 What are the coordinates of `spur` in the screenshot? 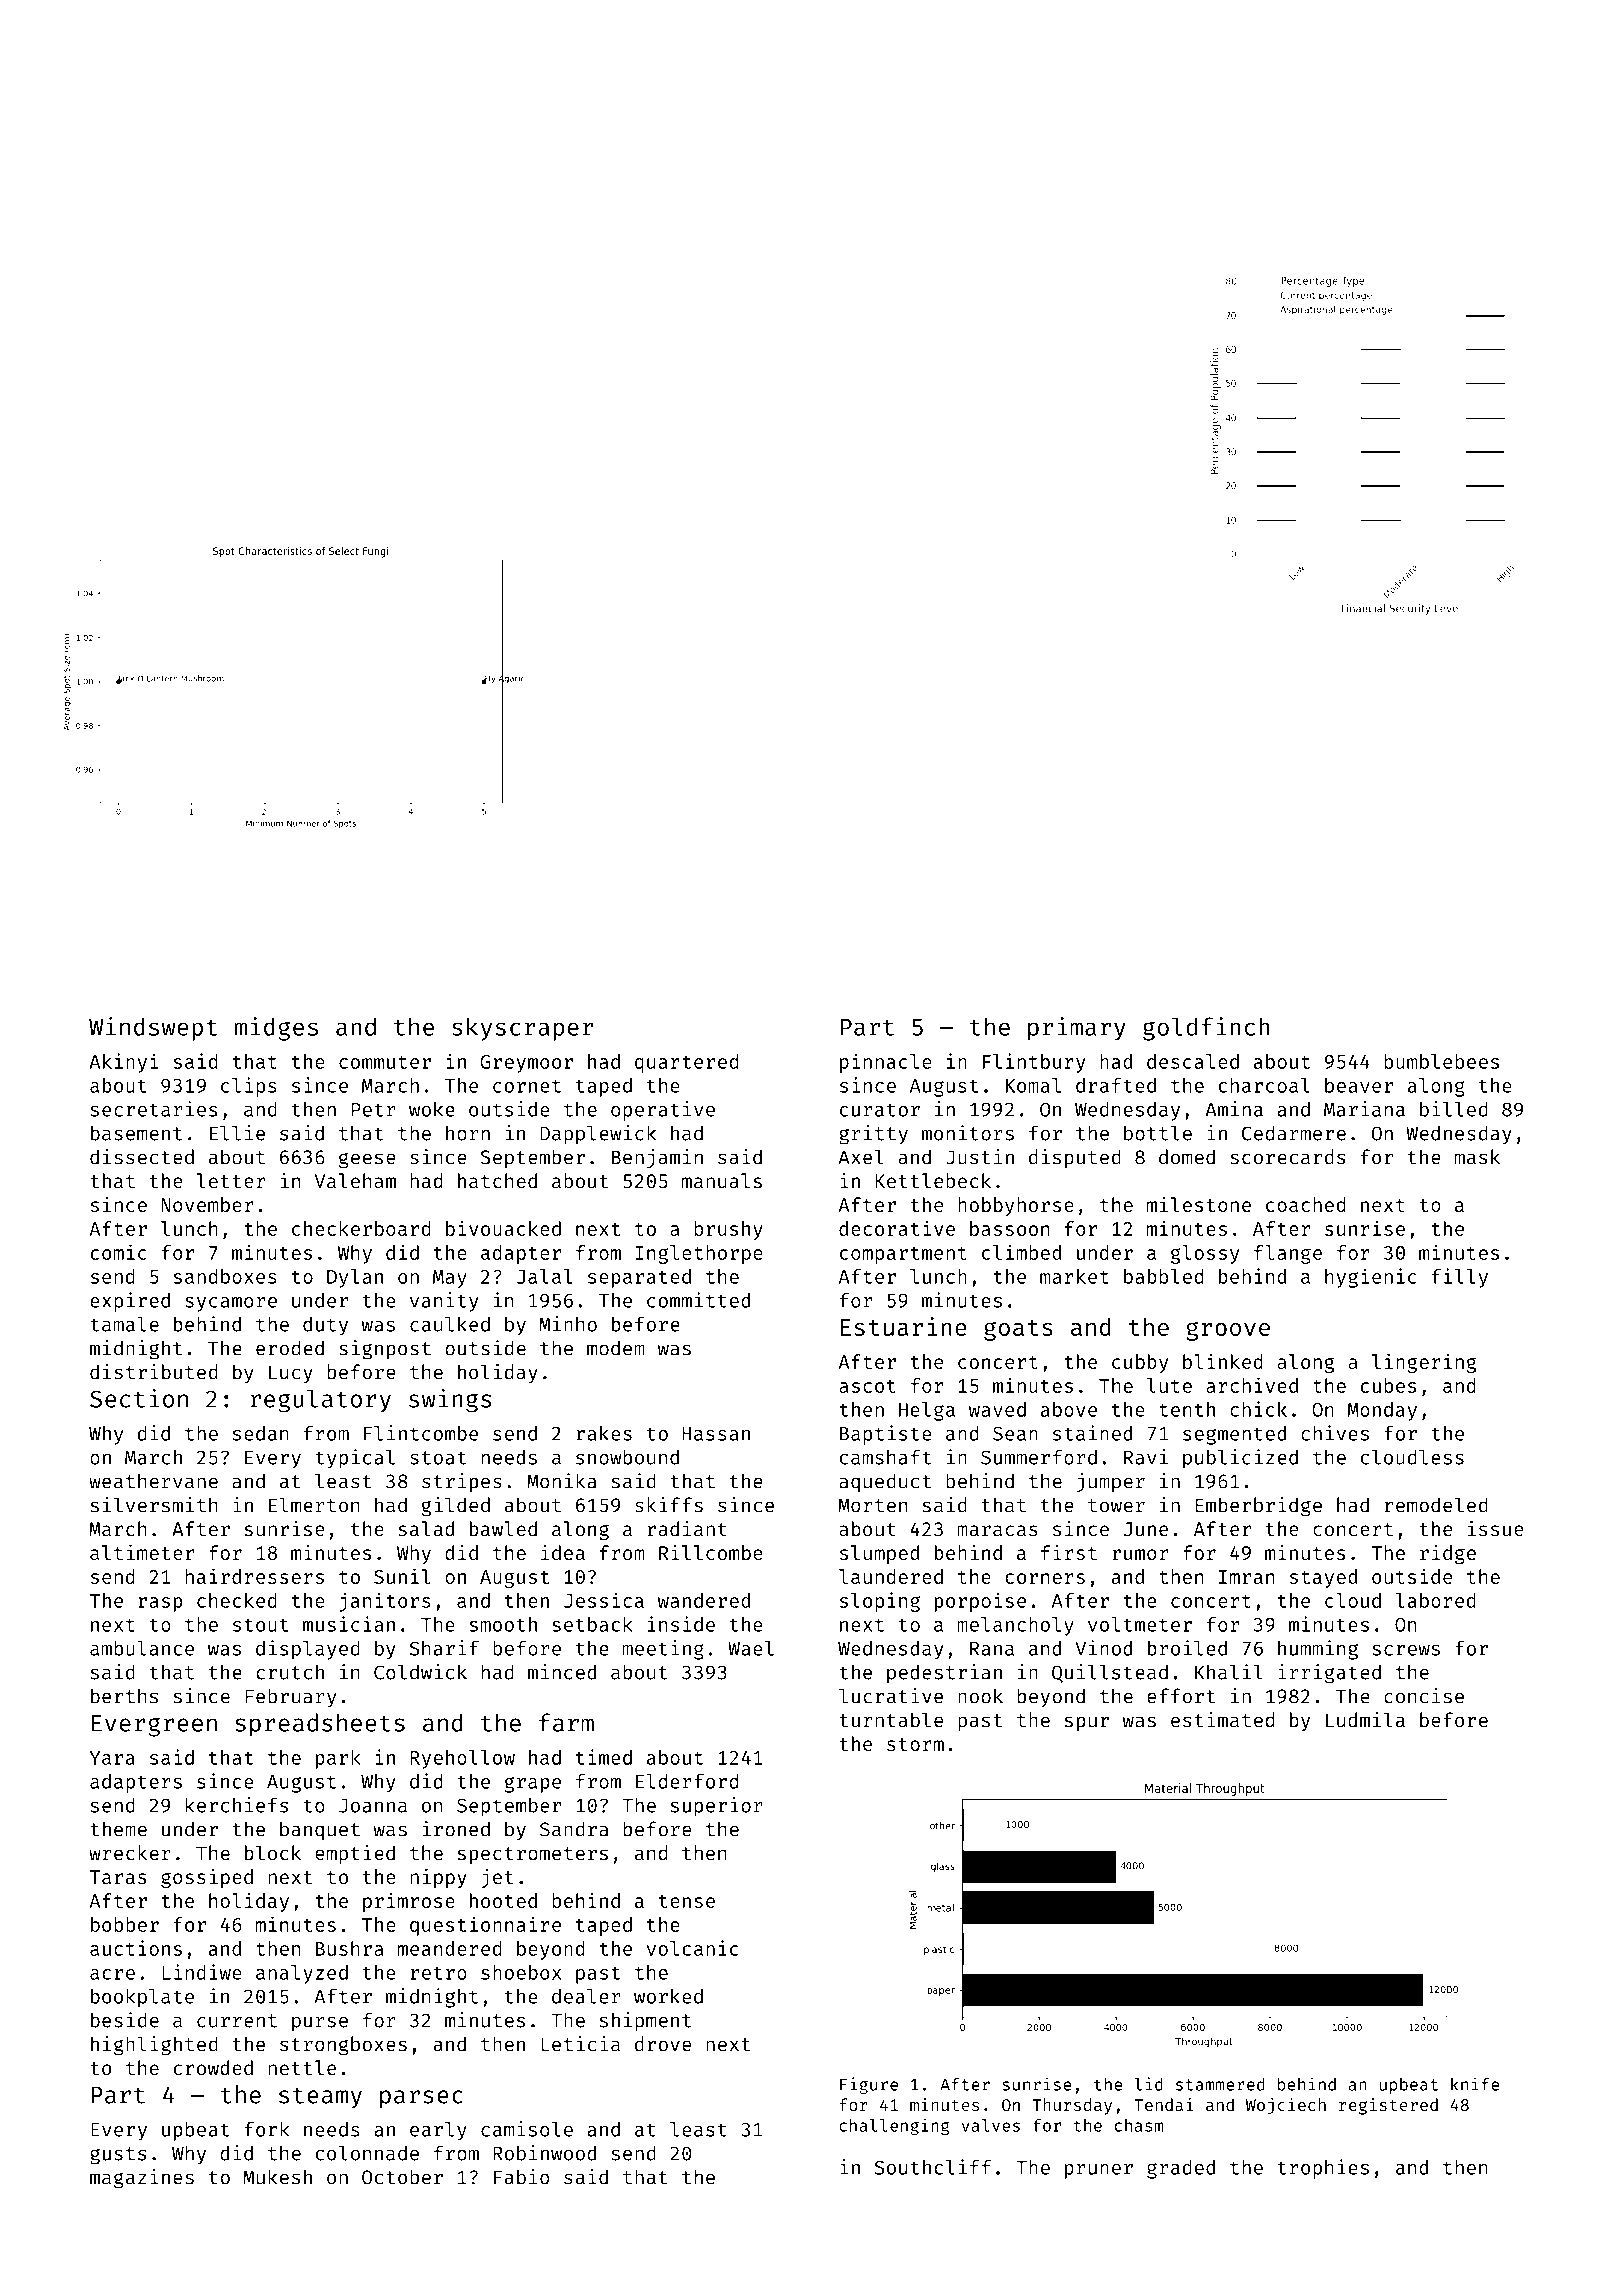 It's located at (1087, 1723).
